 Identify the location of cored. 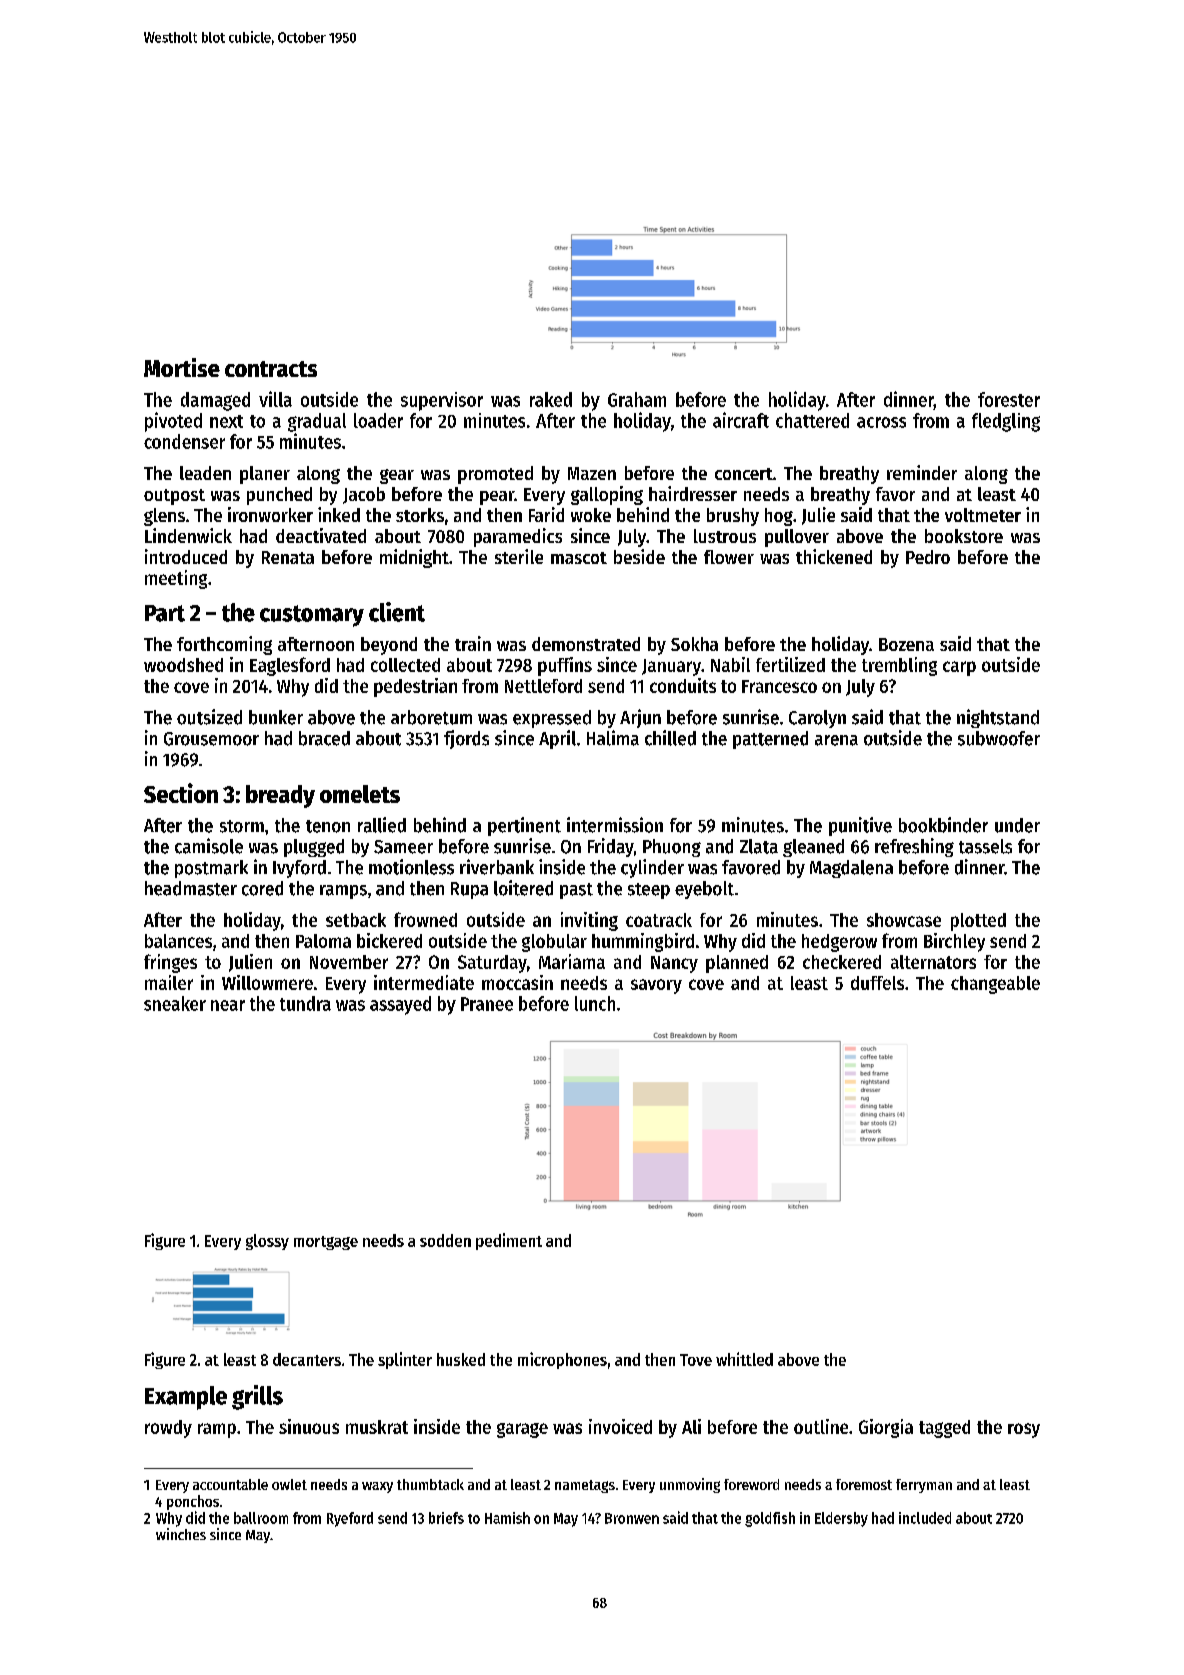
(262, 888).
